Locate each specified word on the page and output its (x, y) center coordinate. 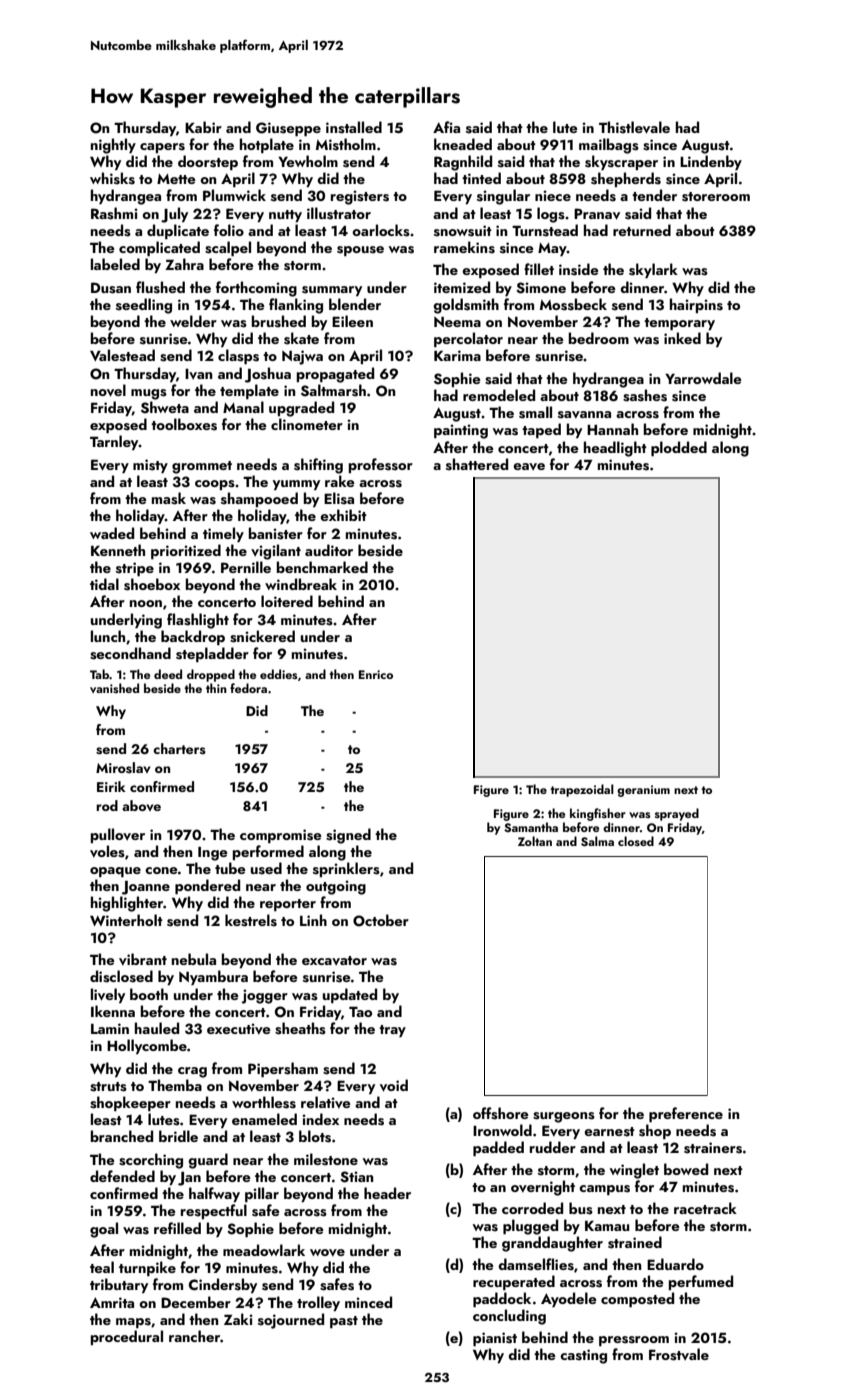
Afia (446, 127)
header (387, 1193)
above (141, 805)
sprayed (677, 814)
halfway (214, 1194)
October (381, 920)
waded (112, 533)
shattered (477, 464)
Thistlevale (634, 127)
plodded (679, 448)
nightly (113, 146)
